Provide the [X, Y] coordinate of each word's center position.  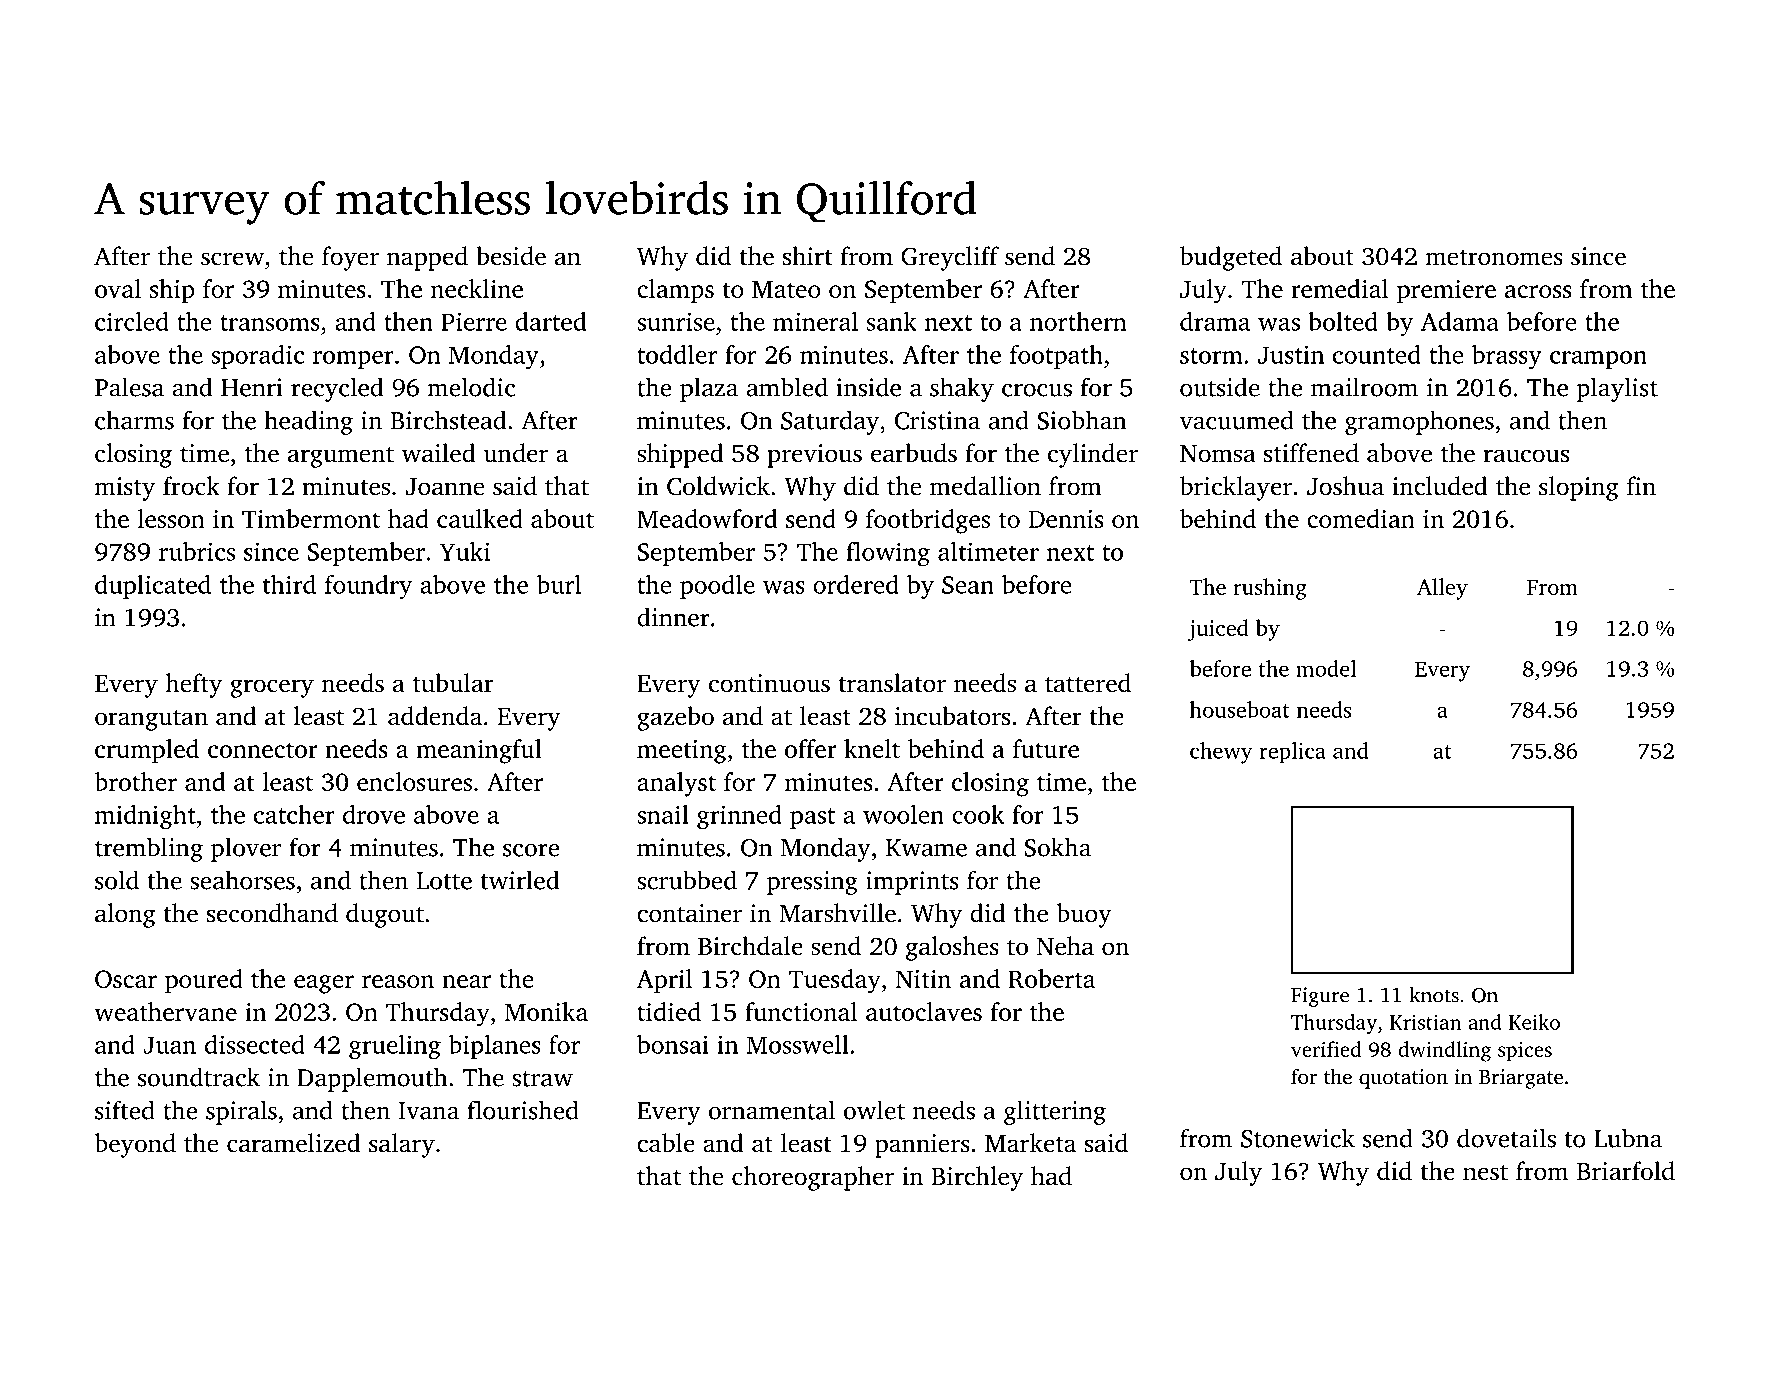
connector [263, 750]
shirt [807, 256]
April [664, 981]
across [1538, 291]
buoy [1084, 915]
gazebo [675, 718]
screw [232, 259]
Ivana [428, 1111]
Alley [1442, 589]
